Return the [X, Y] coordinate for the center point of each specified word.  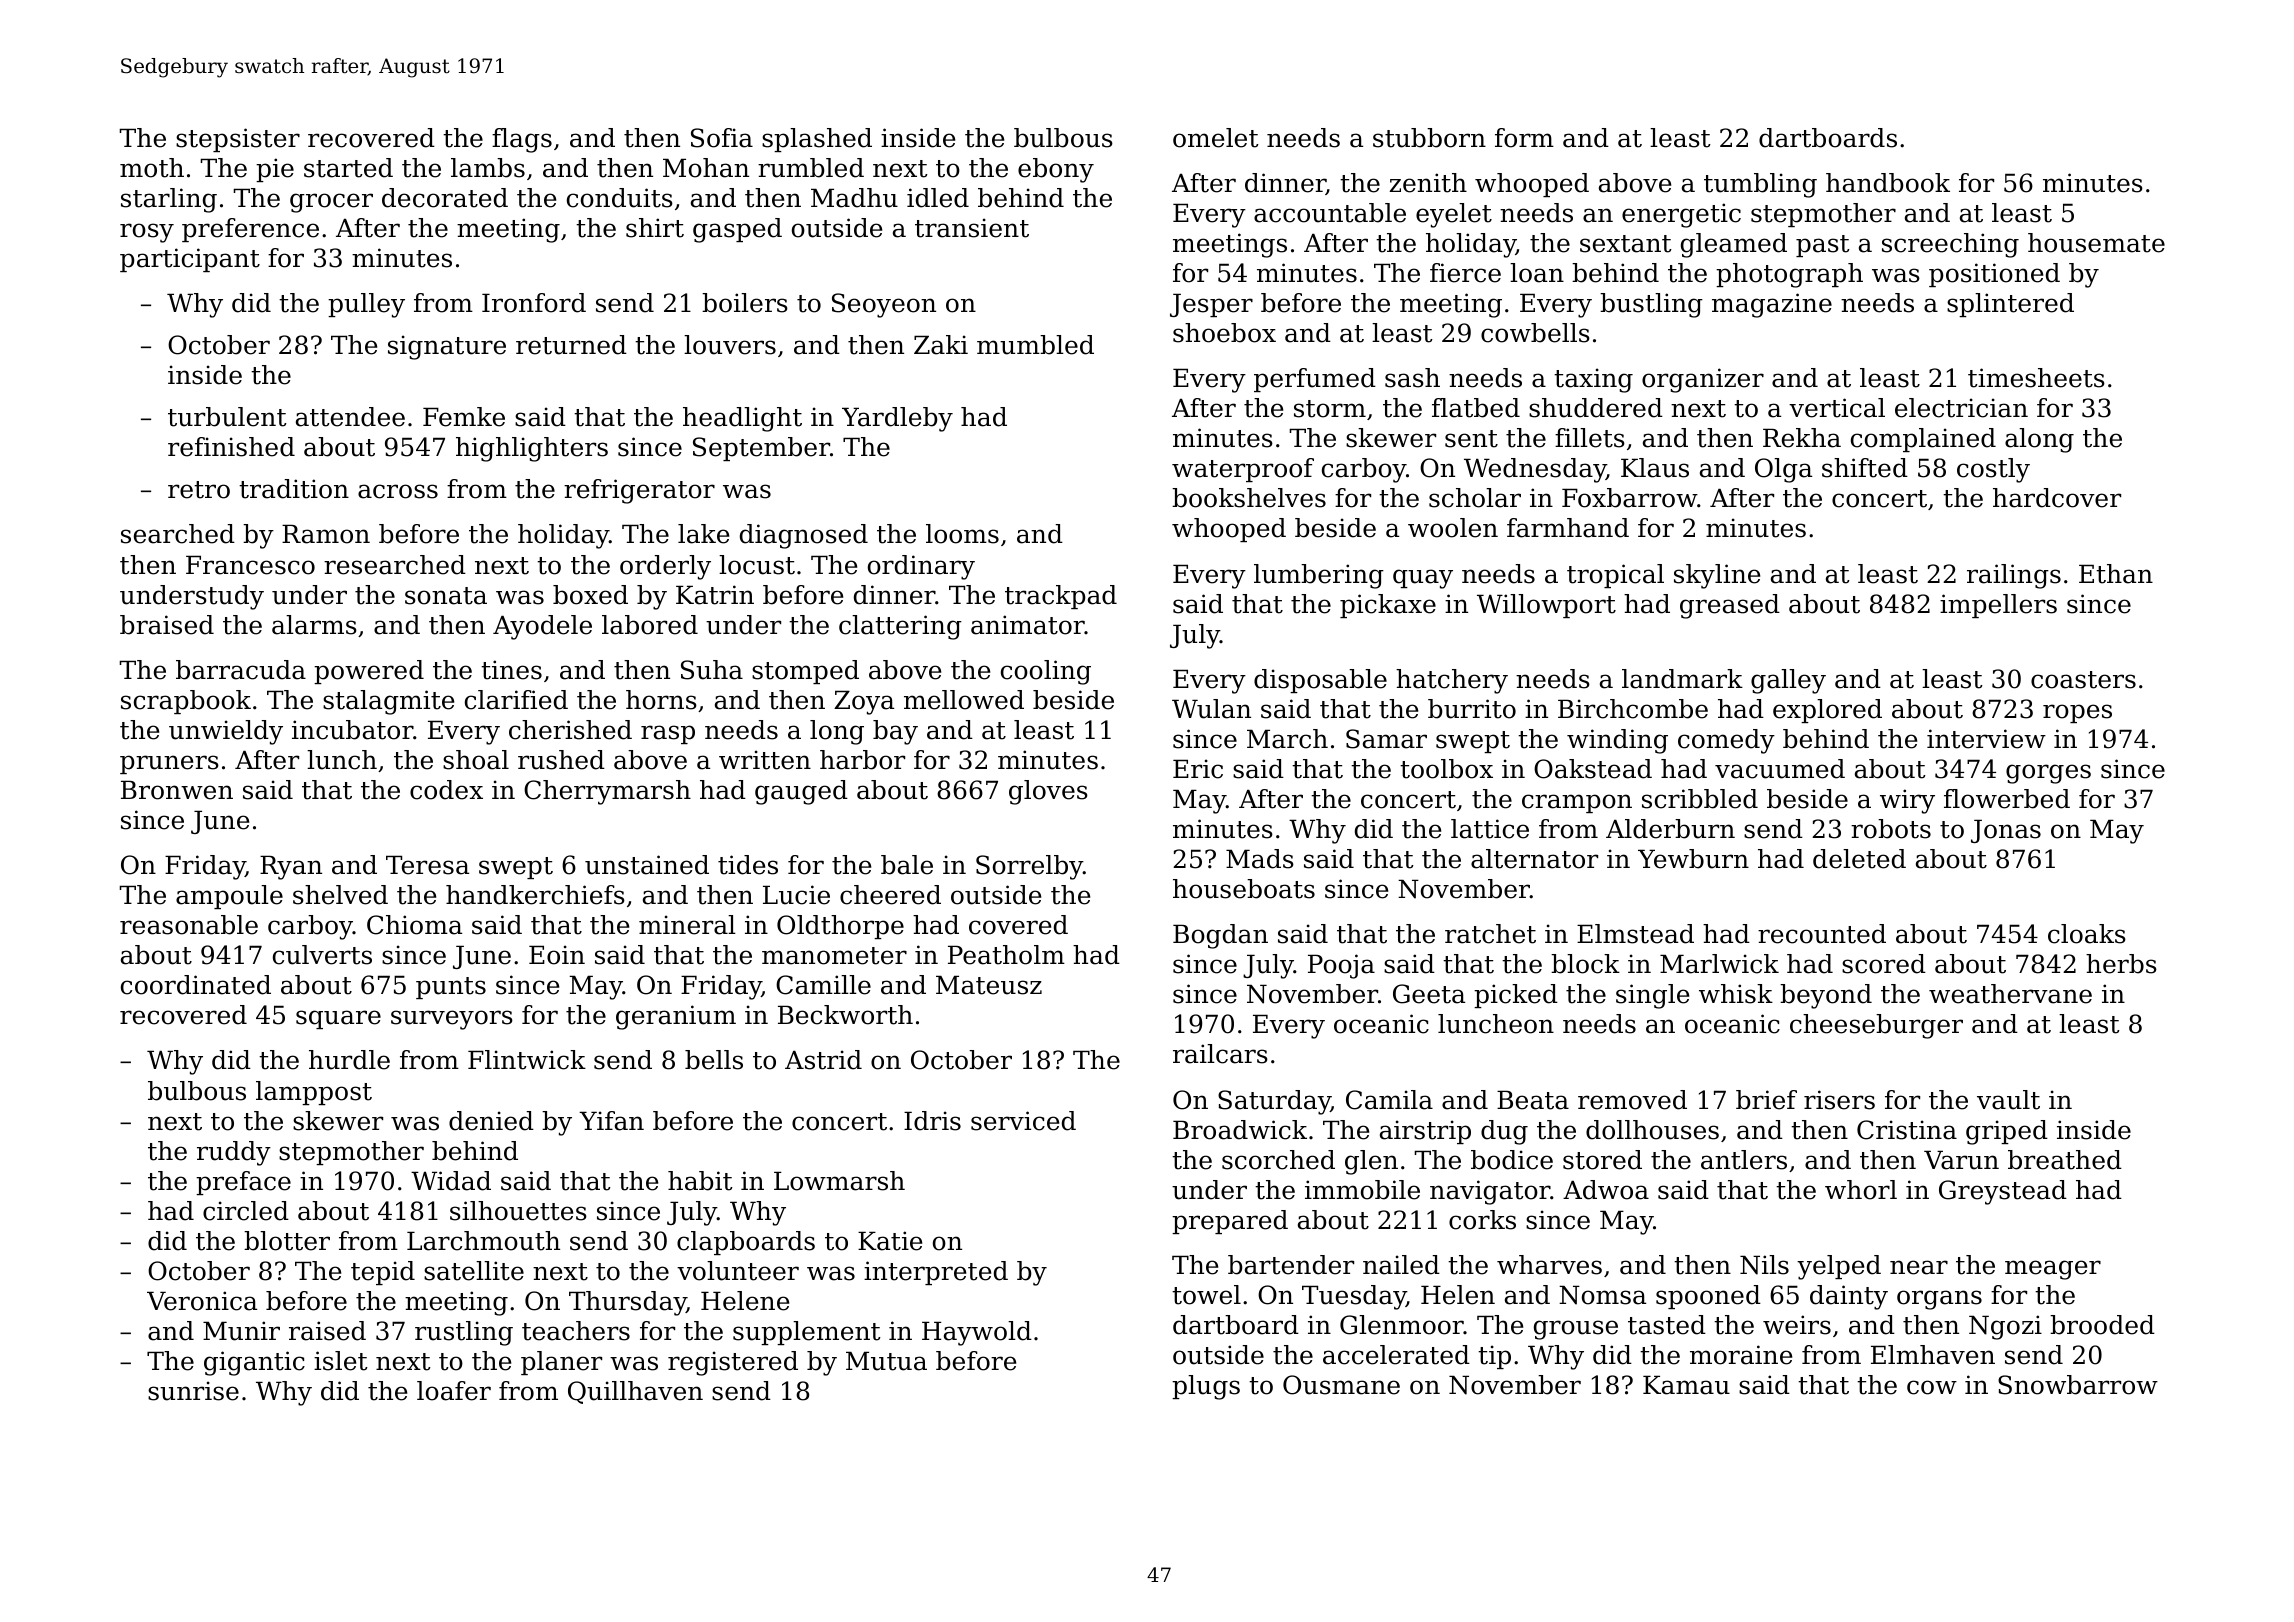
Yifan [611, 1121]
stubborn [1429, 138]
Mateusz [989, 985]
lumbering [1319, 576]
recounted [1822, 934]
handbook [1888, 183]
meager [2053, 1270]
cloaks [2087, 934]
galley [1788, 681]
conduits [620, 198]
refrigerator [639, 491]
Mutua [886, 1361]
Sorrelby [1029, 867]
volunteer [738, 1271]
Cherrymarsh [607, 792]
